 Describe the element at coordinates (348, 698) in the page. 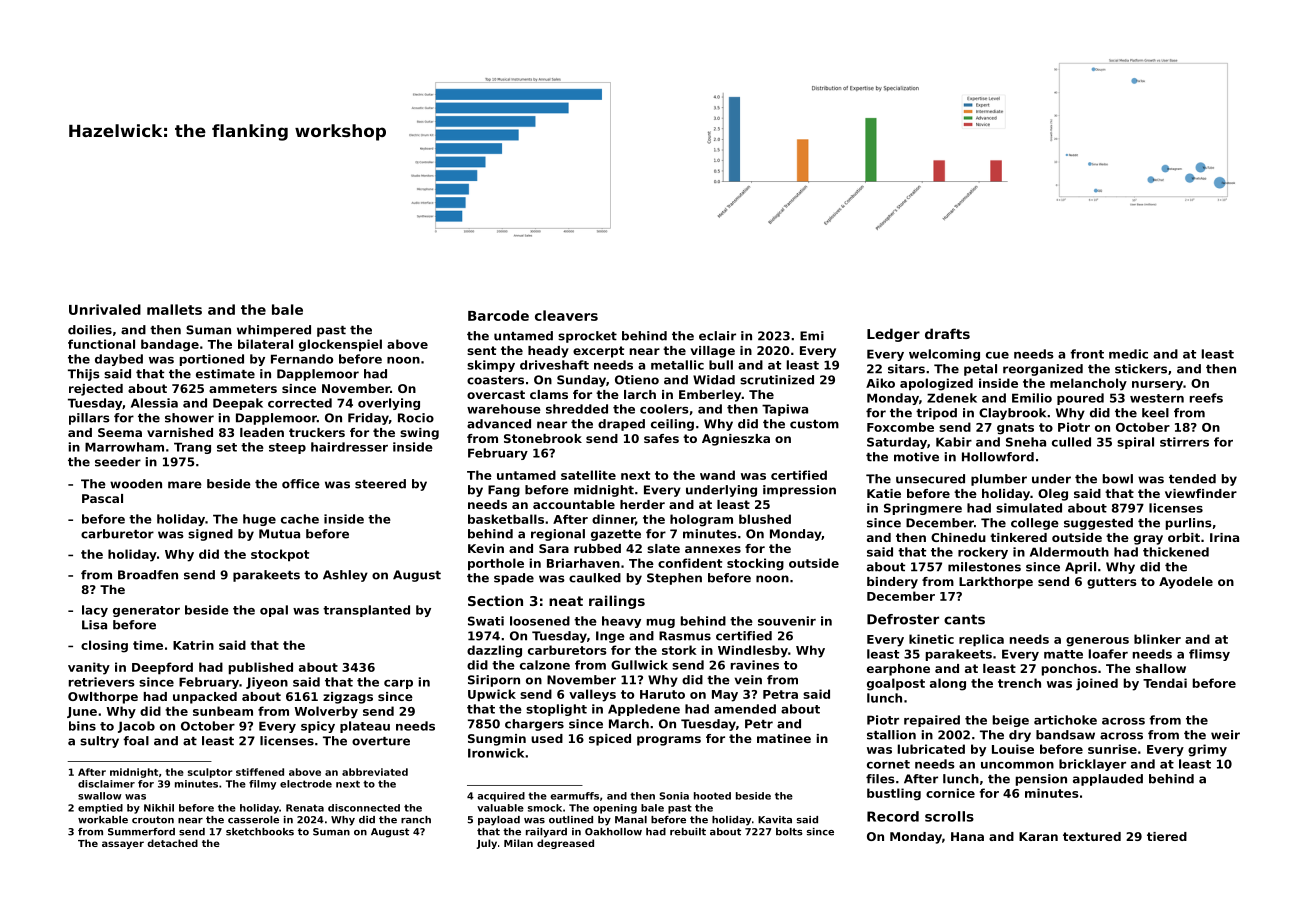

I see `zigzags` at that location.
